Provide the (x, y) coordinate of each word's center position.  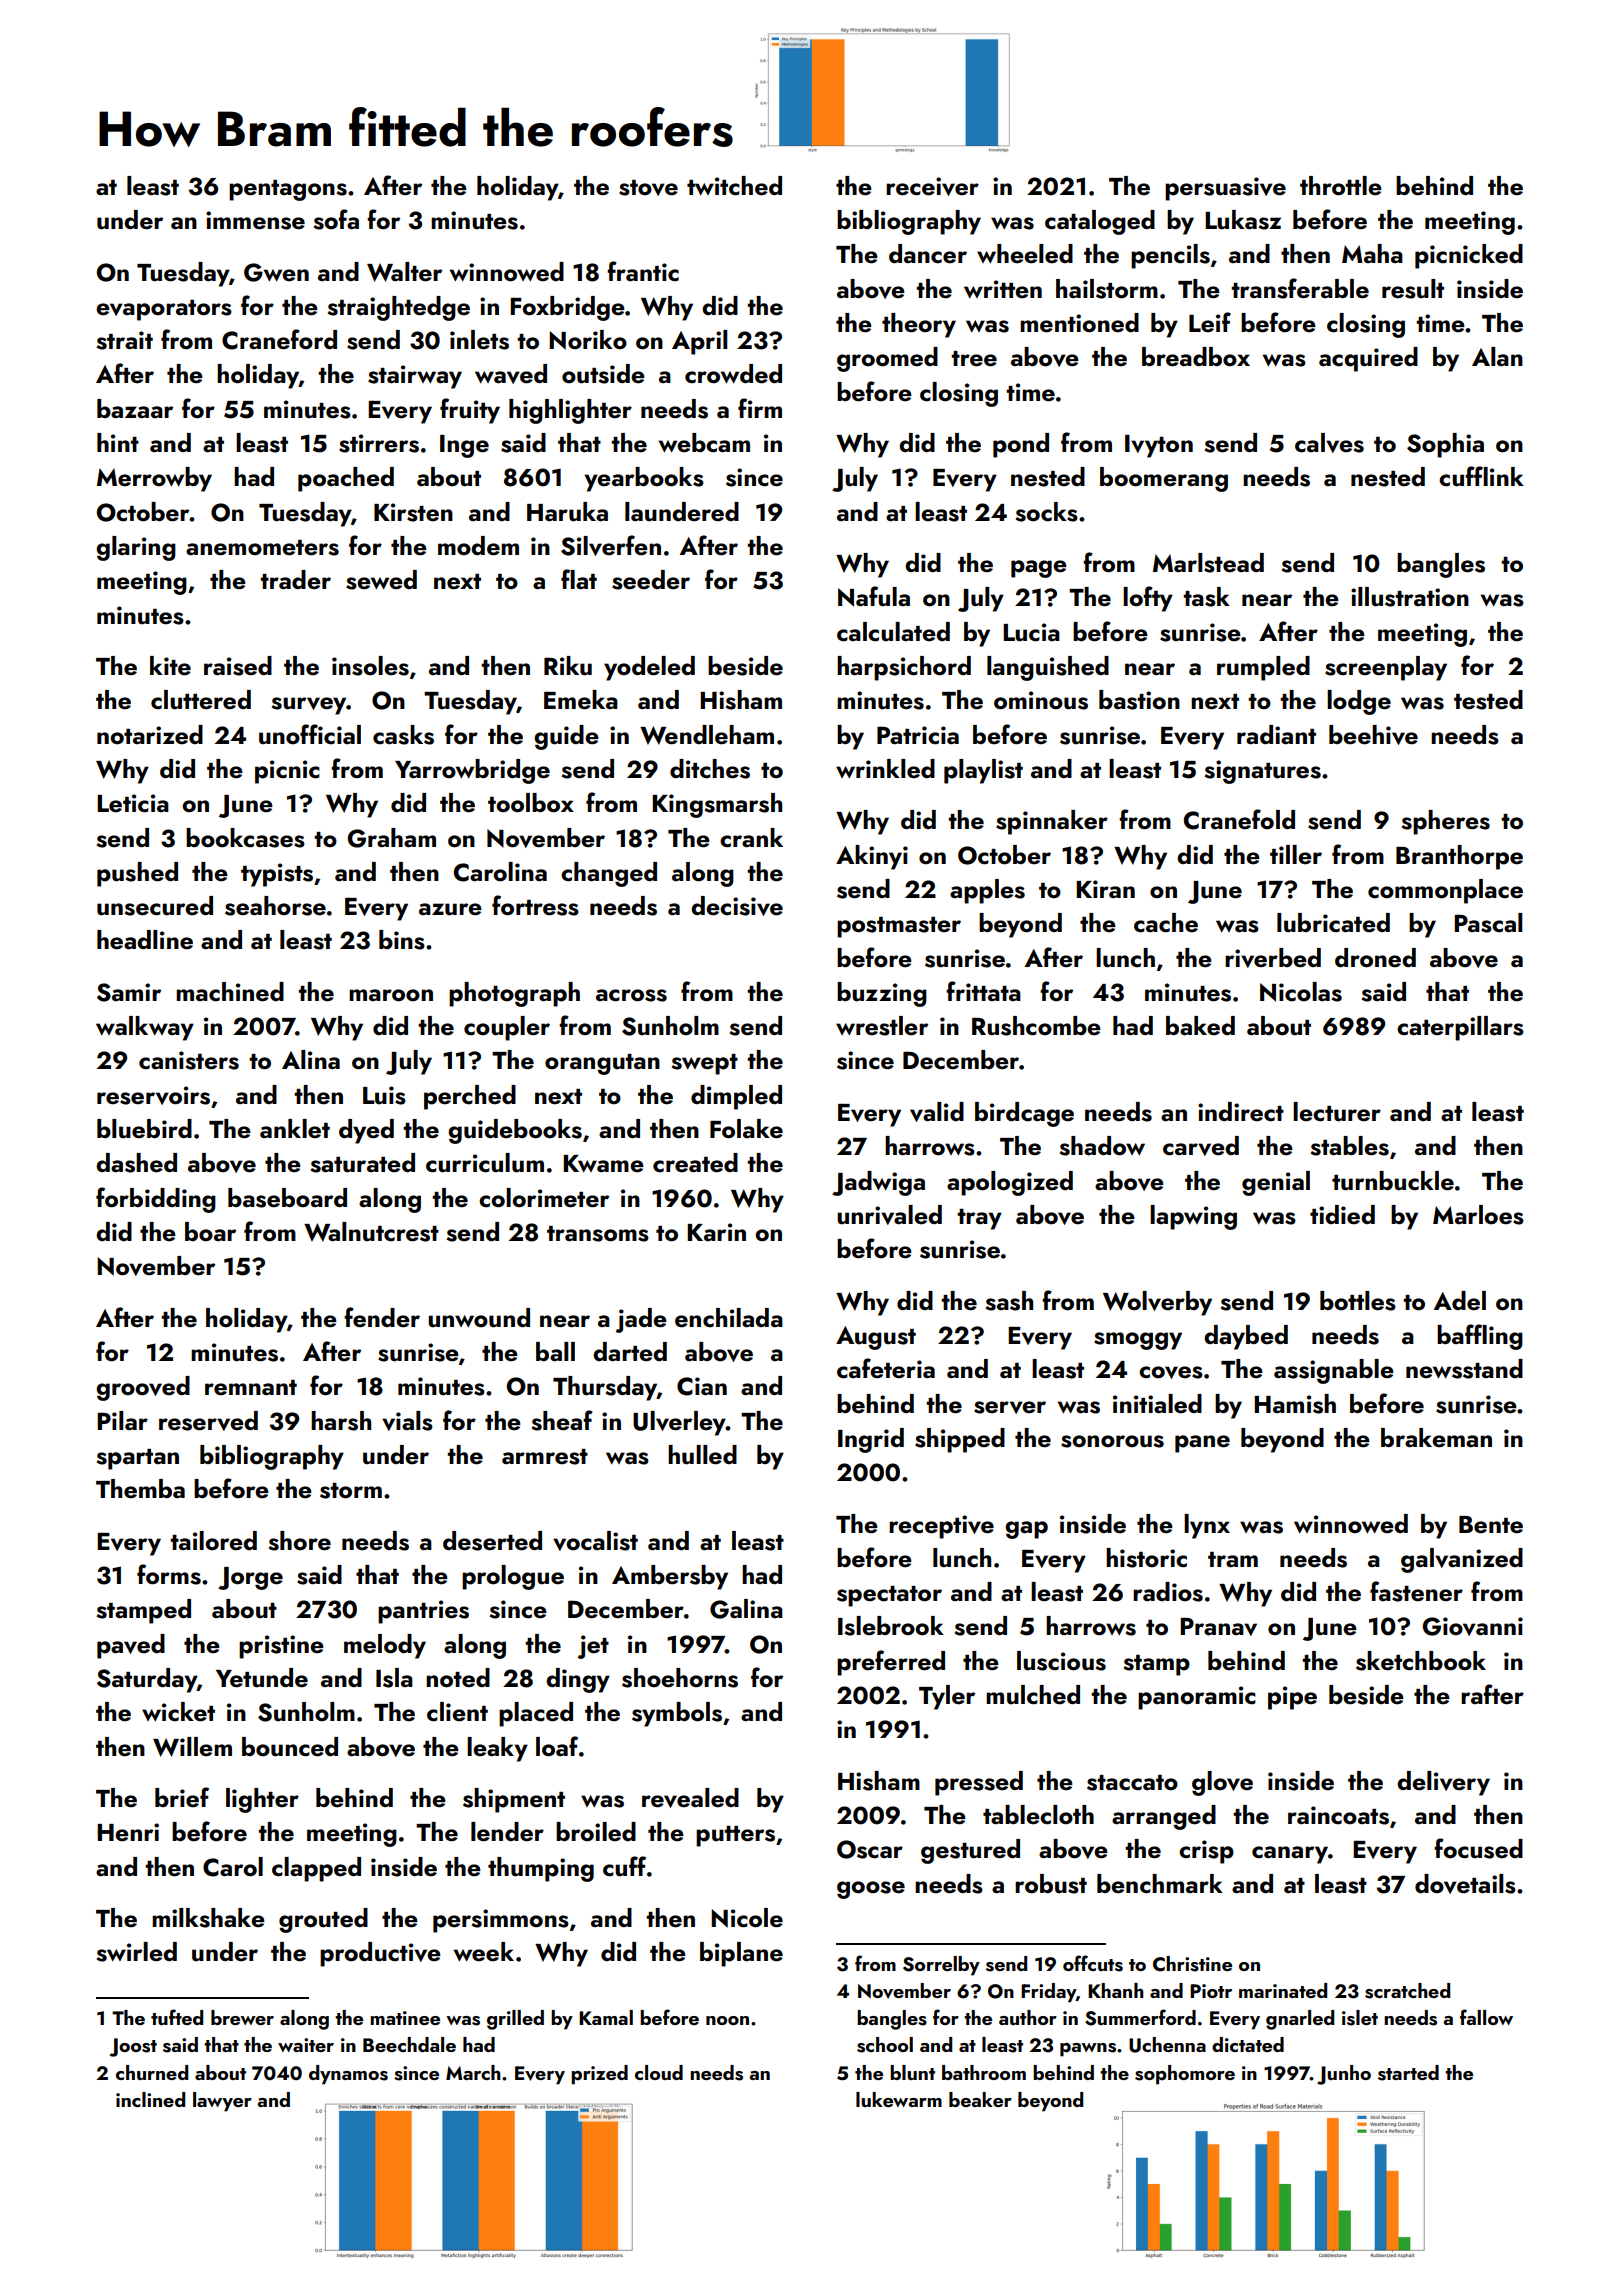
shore (299, 1541)
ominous (1041, 700)
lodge (1359, 702)
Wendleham (707, 735)
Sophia (1445, 445)
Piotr (1211, 1991)
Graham (392, 838)
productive (380, 1954)
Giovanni (1473, 1626)
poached (346, 479)
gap (1026, 1530)
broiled (596, 1832)
